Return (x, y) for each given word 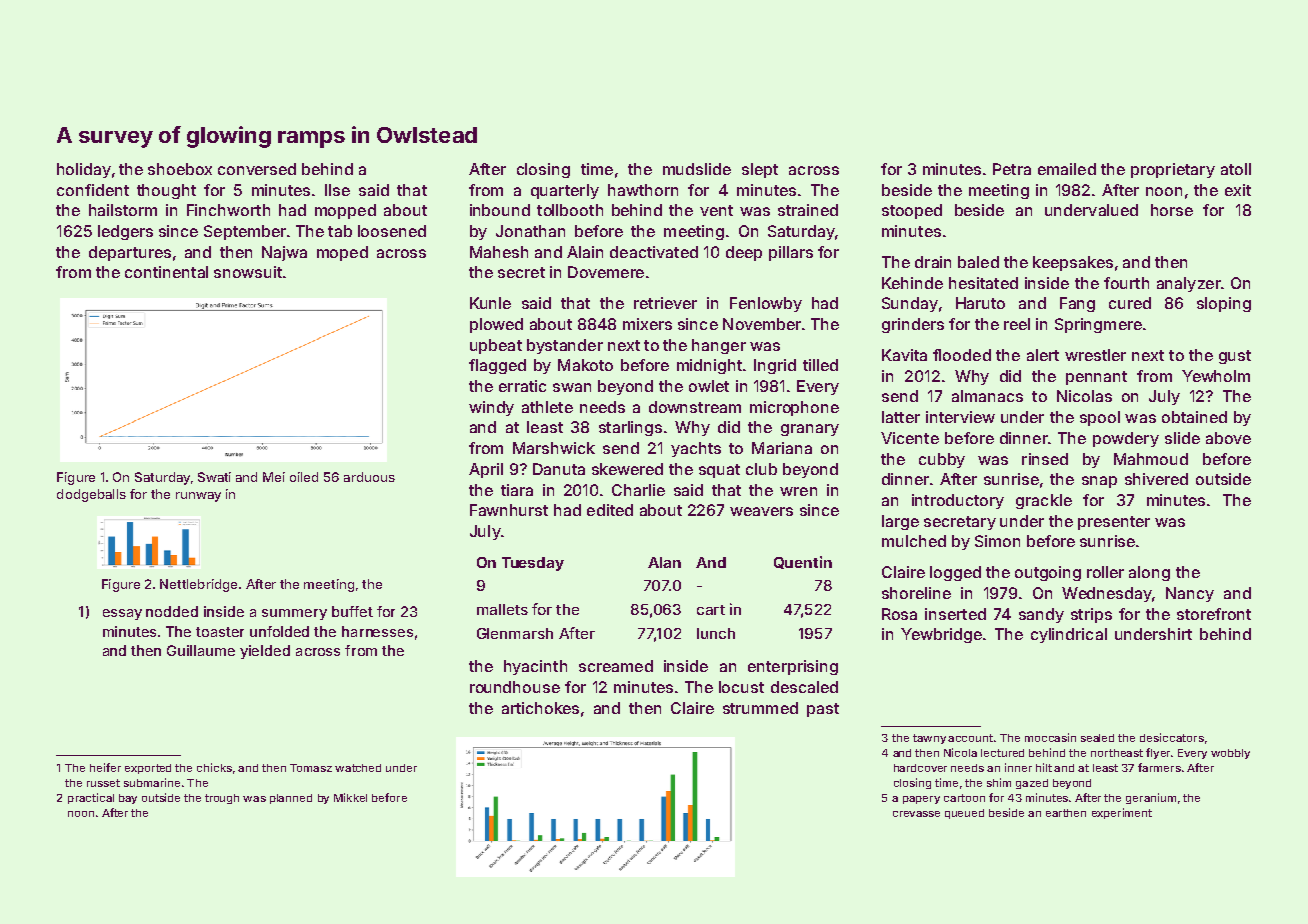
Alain (585, 252)
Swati (214, 477)
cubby (942, 460)
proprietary (1173, 170)
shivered (1156, 479)
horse (1172, 210)
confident (93, 190)
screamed (616, 666)
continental (166, 272)
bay (128, 799)
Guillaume (201, 650)
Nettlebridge (198, 585)
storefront (1214, 614)
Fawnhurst (509, 510)
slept (760, 170)
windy (491, 408)
